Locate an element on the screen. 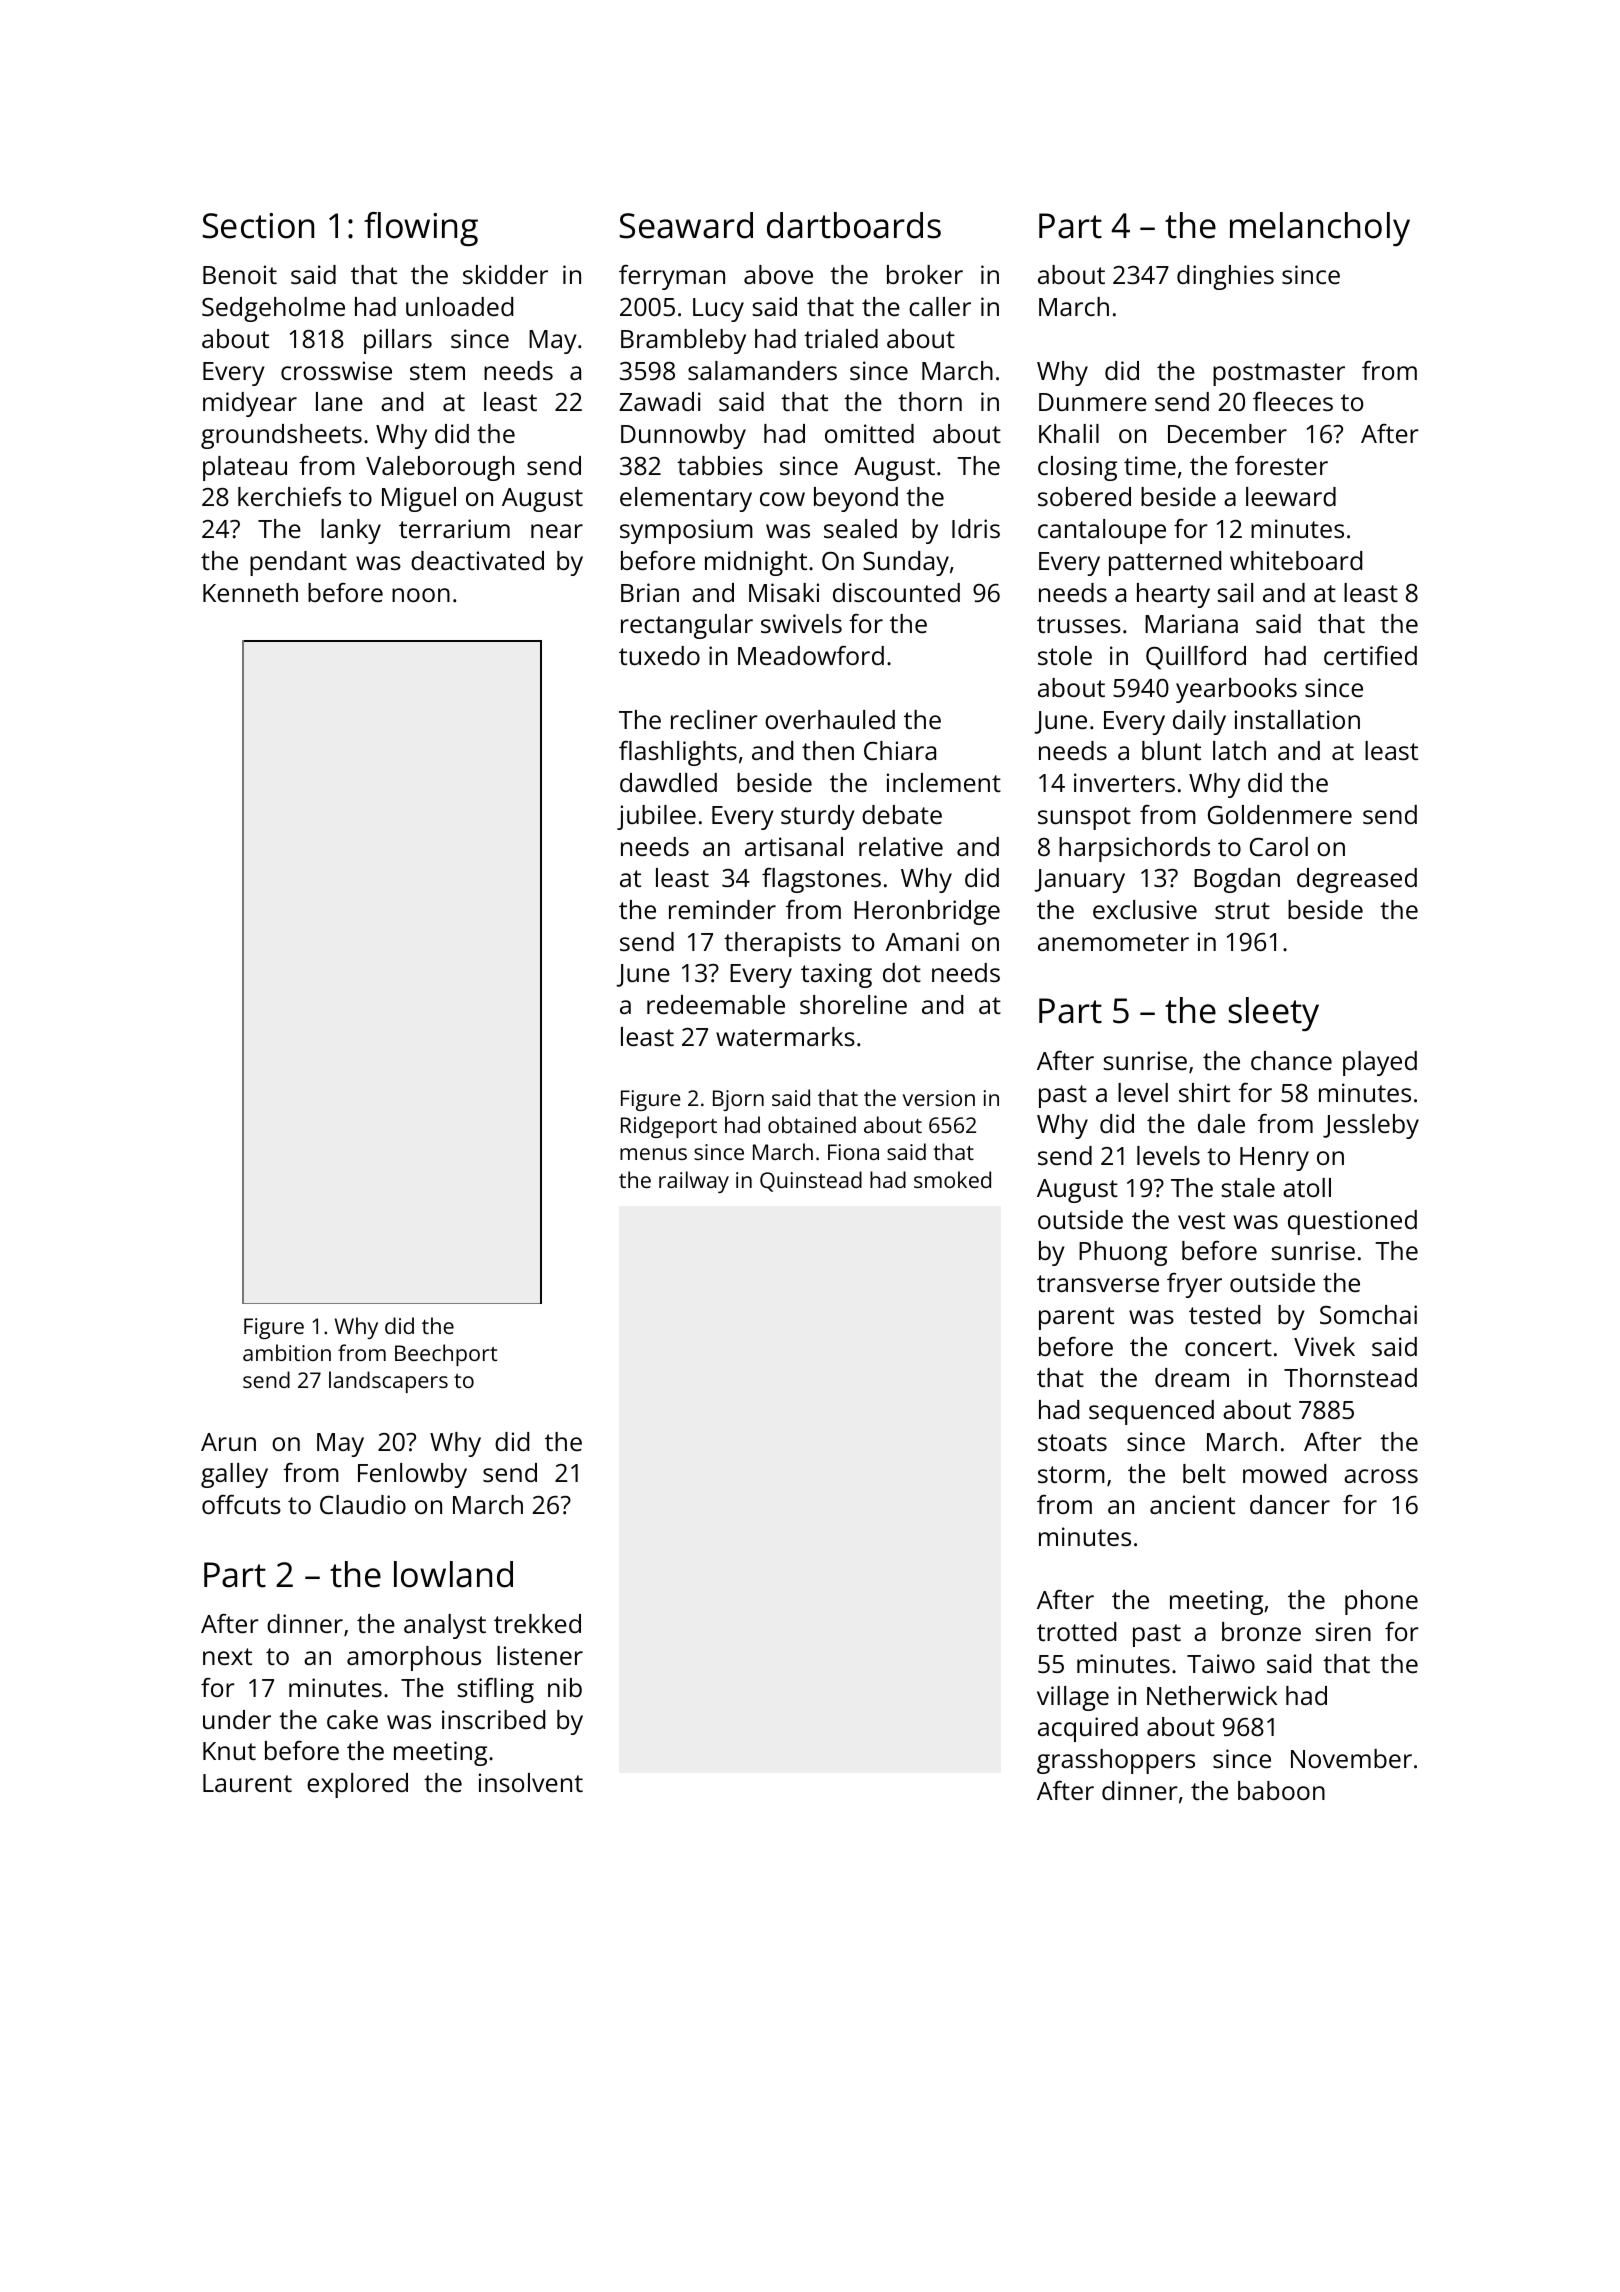 The width and height of the screenshot is (1620, 2292). flashlights is located at coordinates (678, 753).
